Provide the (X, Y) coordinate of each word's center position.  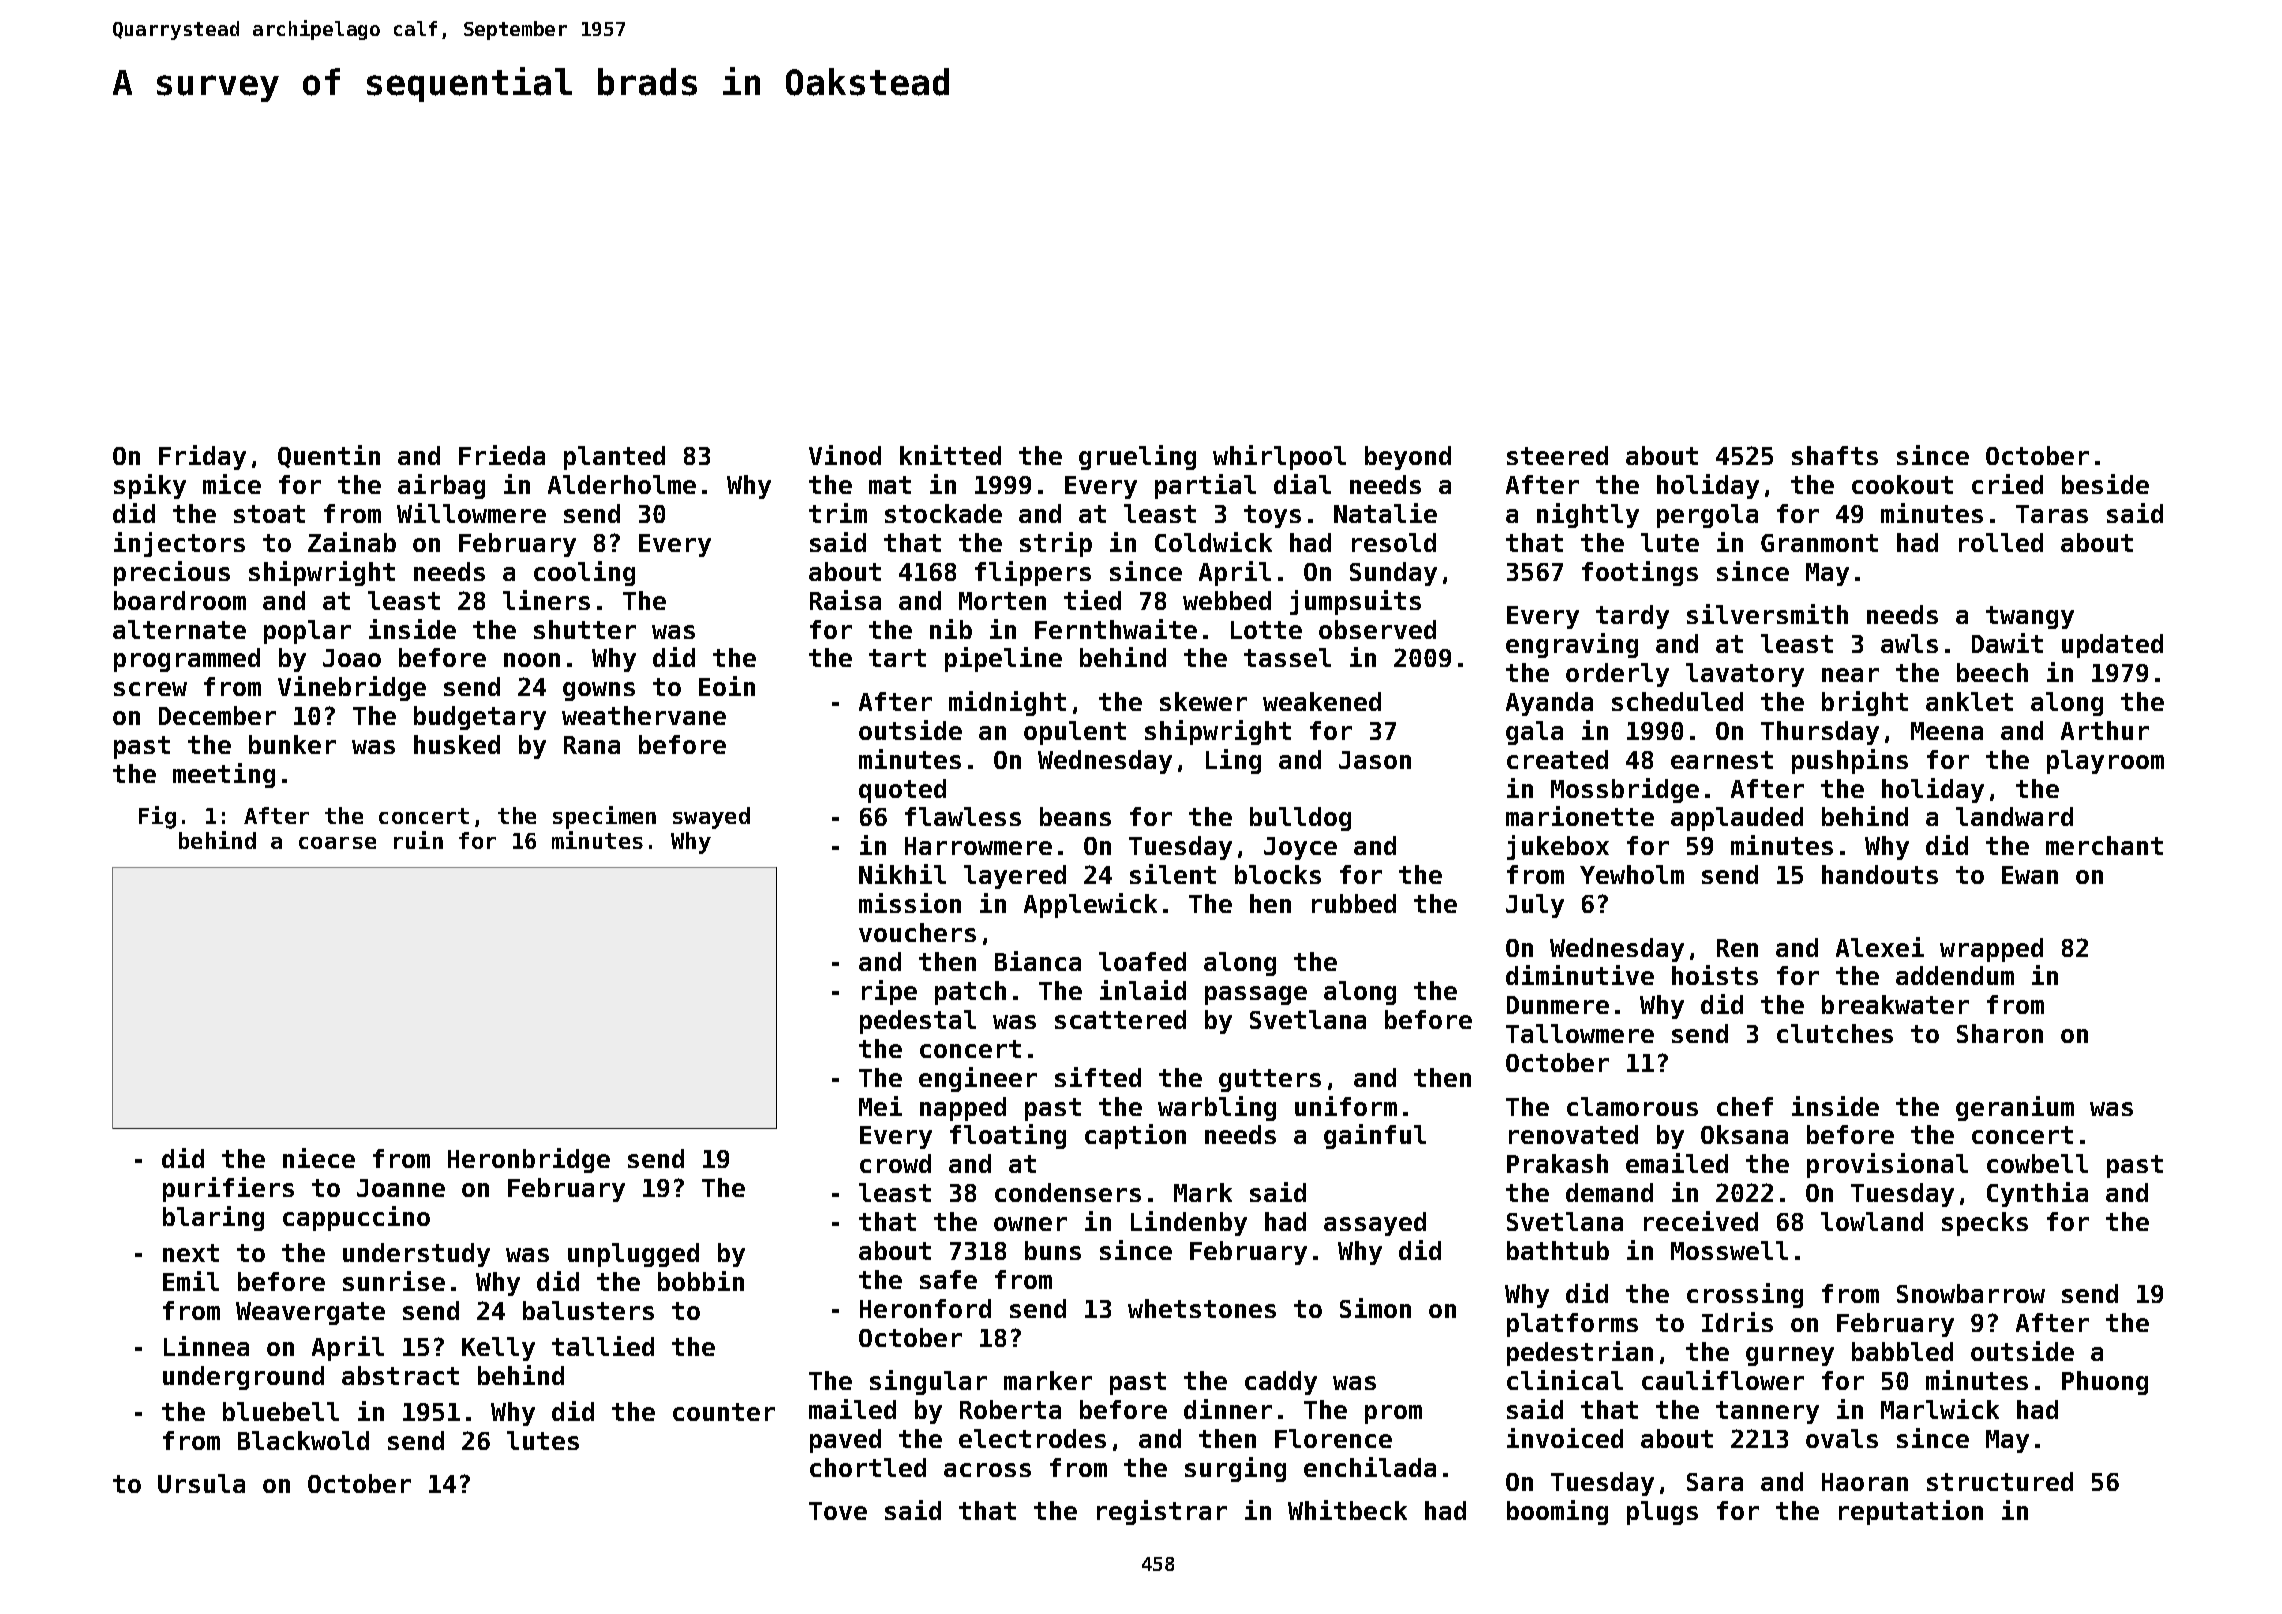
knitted (950, 455)
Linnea (206, 1346)
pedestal (918, 1022)
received (1701, 1221)
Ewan (2030, 875)
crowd (895, 1163)
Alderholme (622, 484)
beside (2105, 484)
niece (319, 1158)
